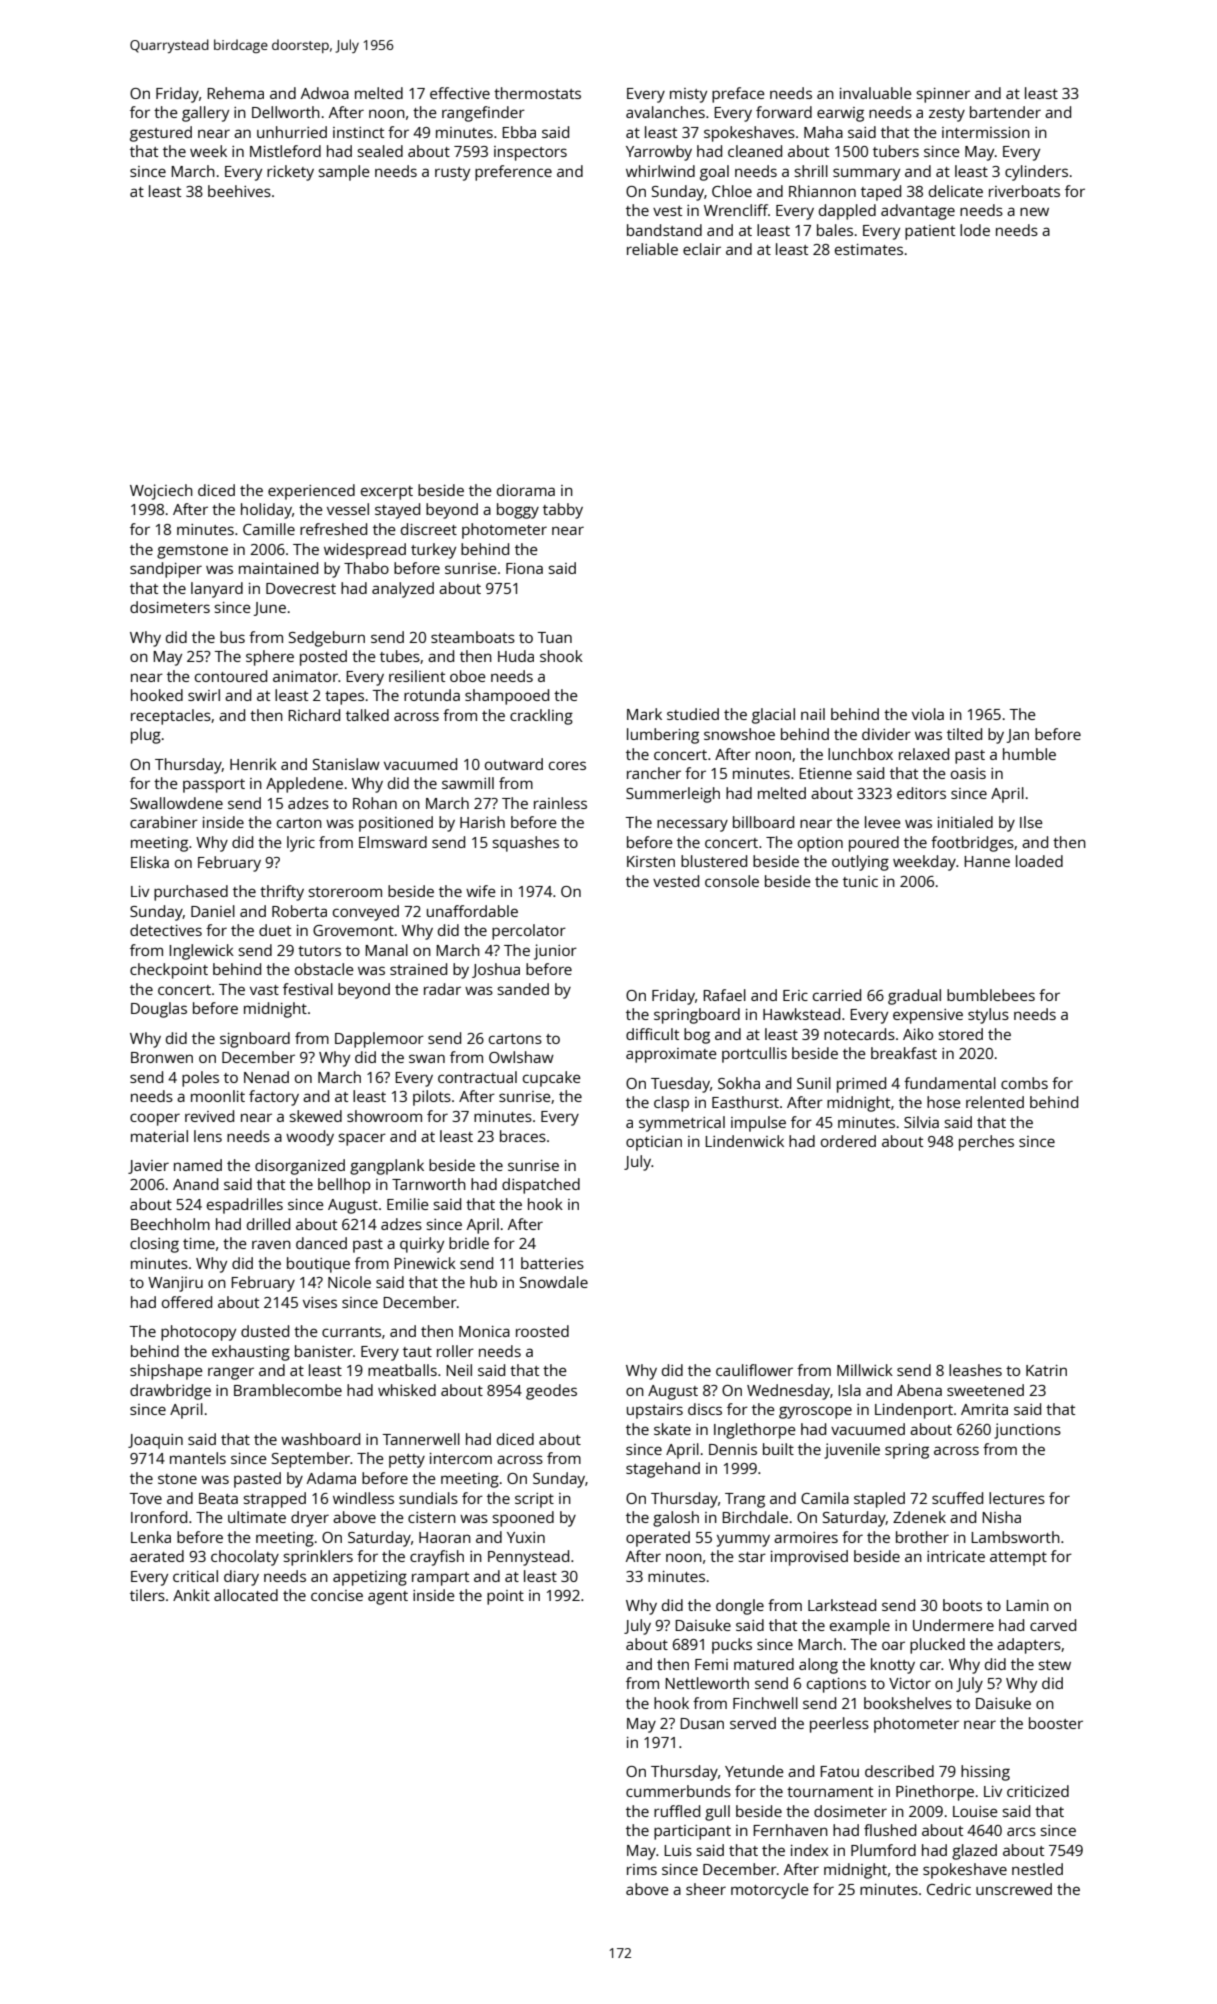 Image resolution: width=1217 pixels, height=2004 pixels. What do you see at coordinates (975, 230) in the screenshot?
I see `lode` at bounding box center [975, 230].
